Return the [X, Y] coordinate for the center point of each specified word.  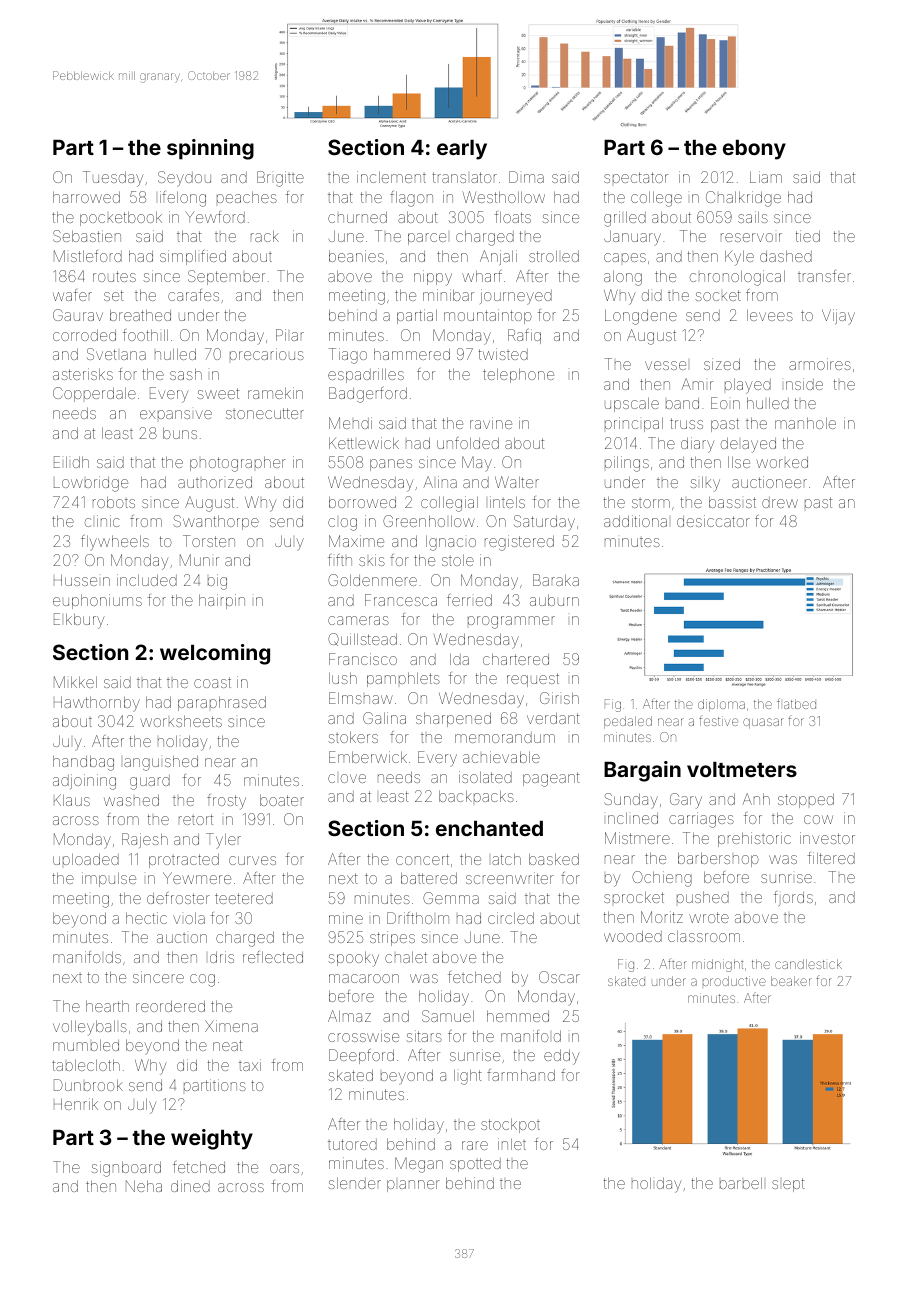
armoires [820, 364]
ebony [754, 150]
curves [252, 860]
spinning [210, 149]
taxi [250, 1065]
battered [429, 878]
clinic [102, 521]
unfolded [468, 443]
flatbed [796, 703]
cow [818, 819]
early [462, 150]
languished [161, 763]
